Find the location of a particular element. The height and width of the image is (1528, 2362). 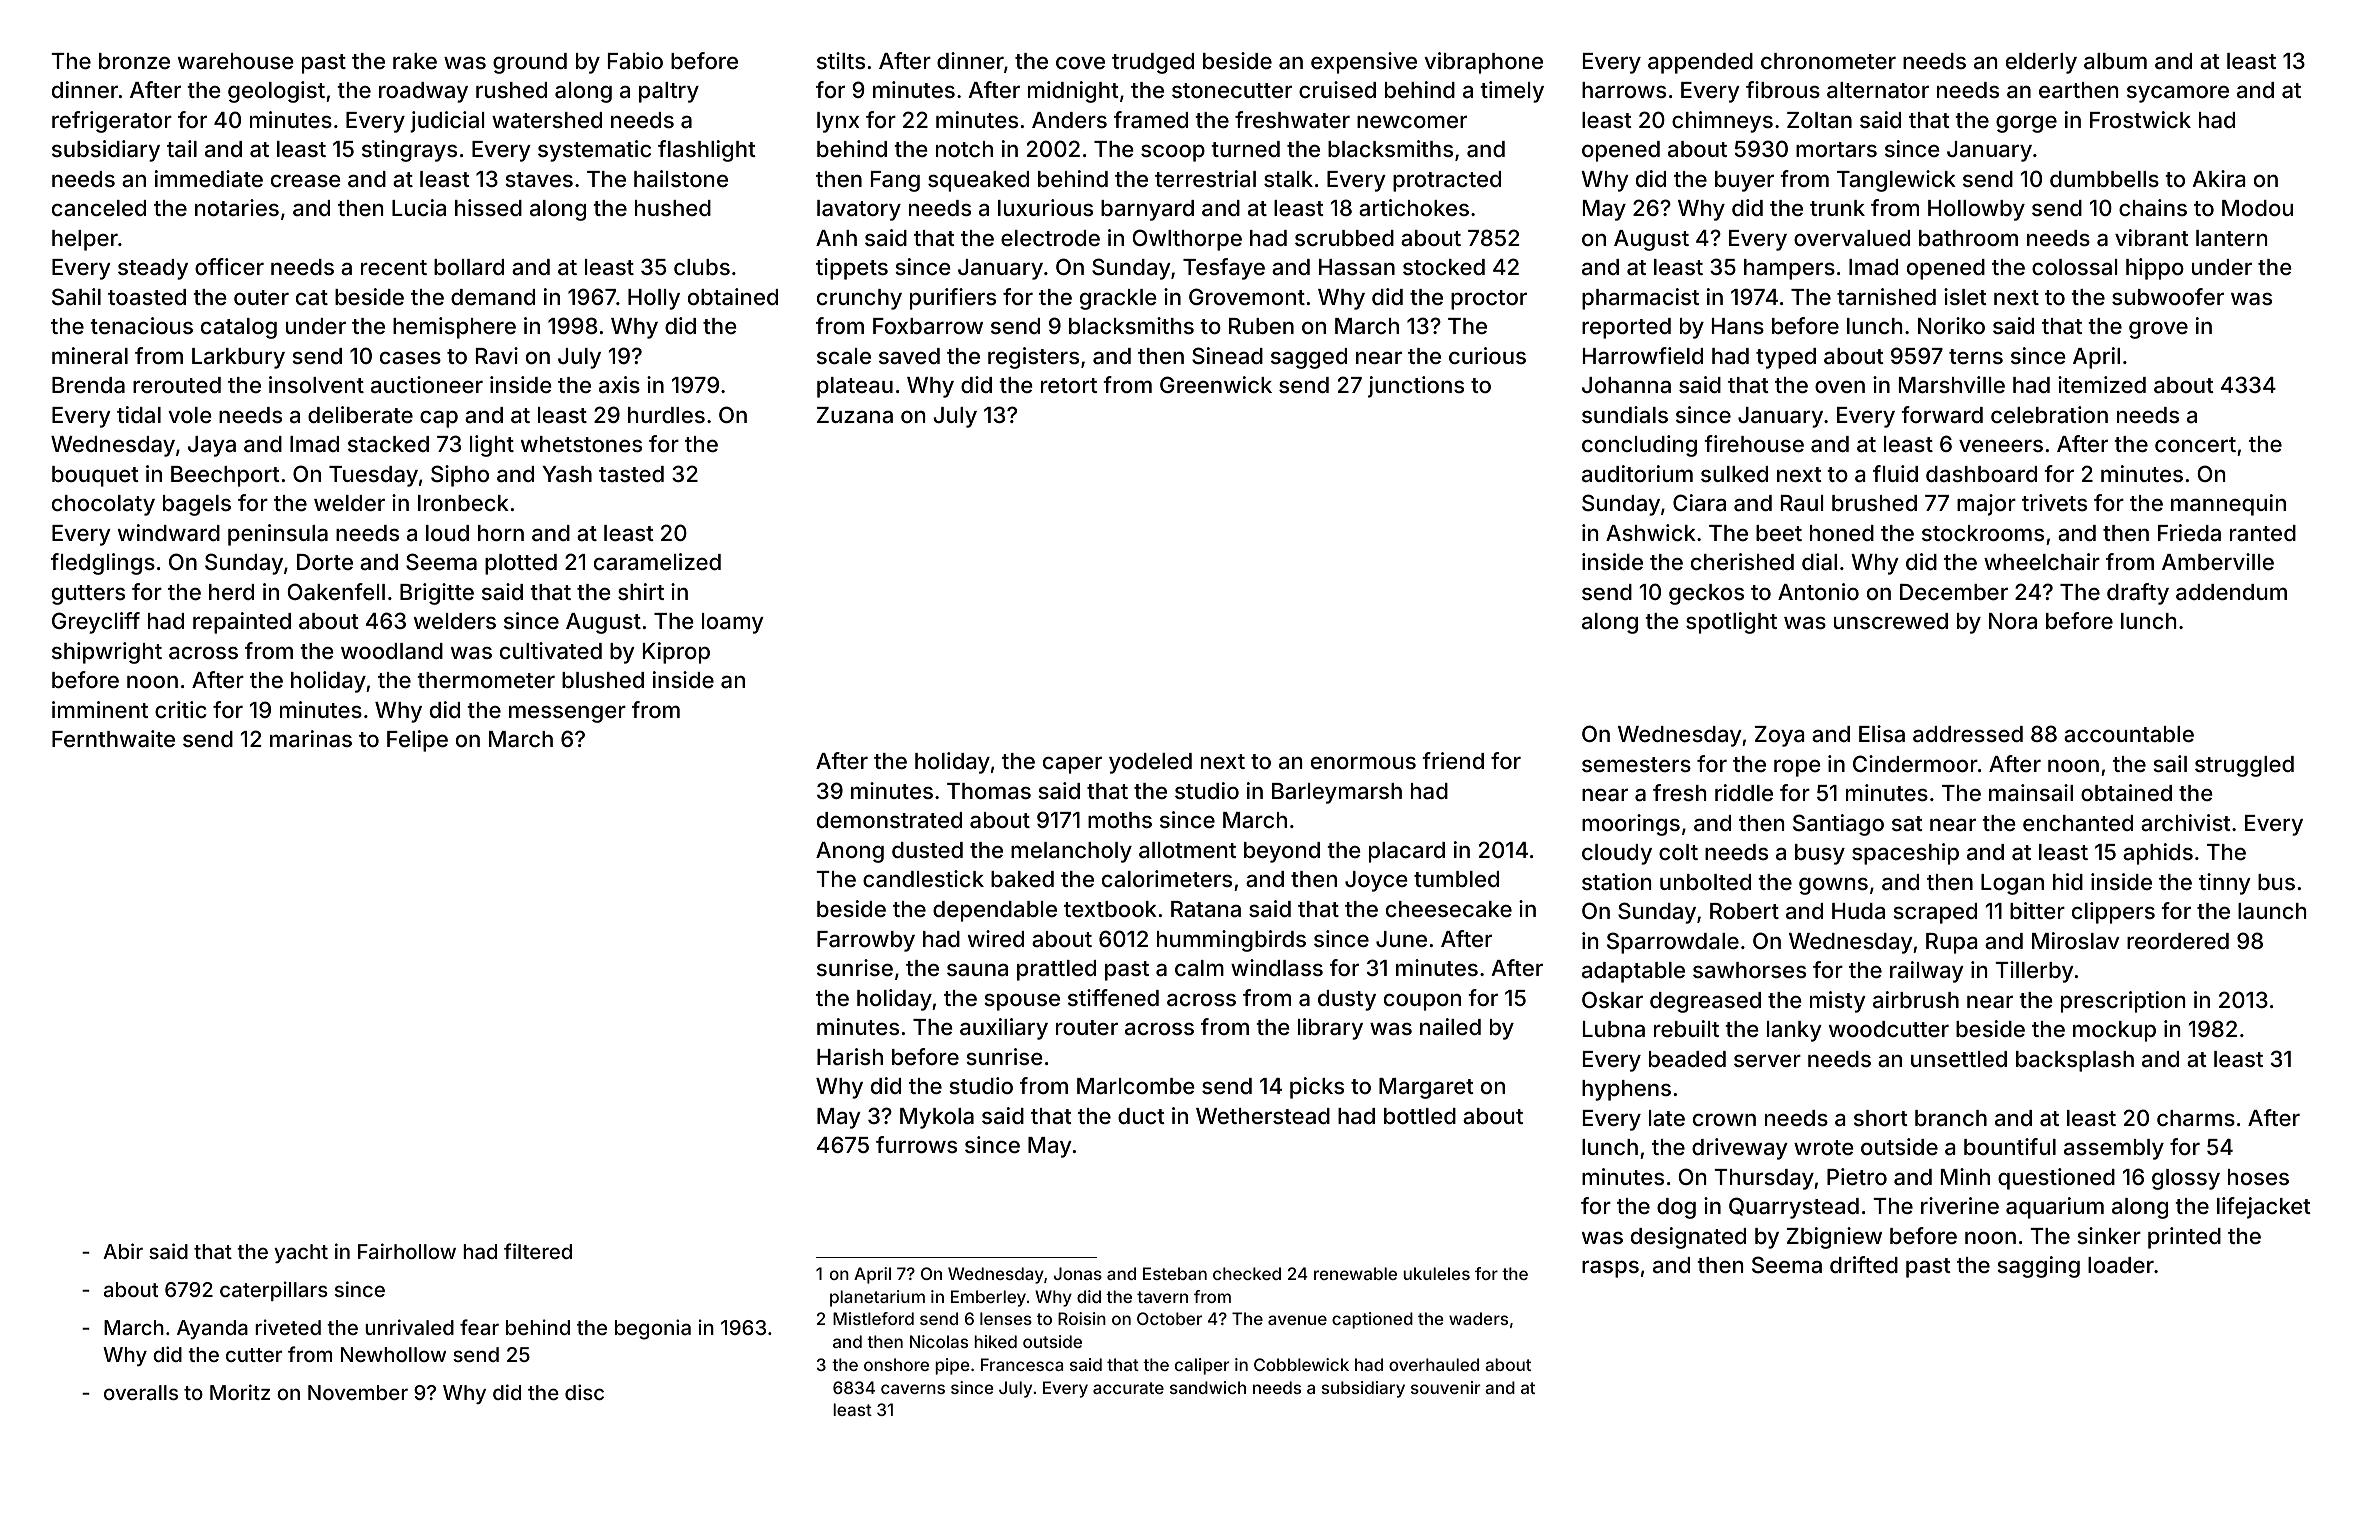

yodeled is located at coordinates (1150, 763).
